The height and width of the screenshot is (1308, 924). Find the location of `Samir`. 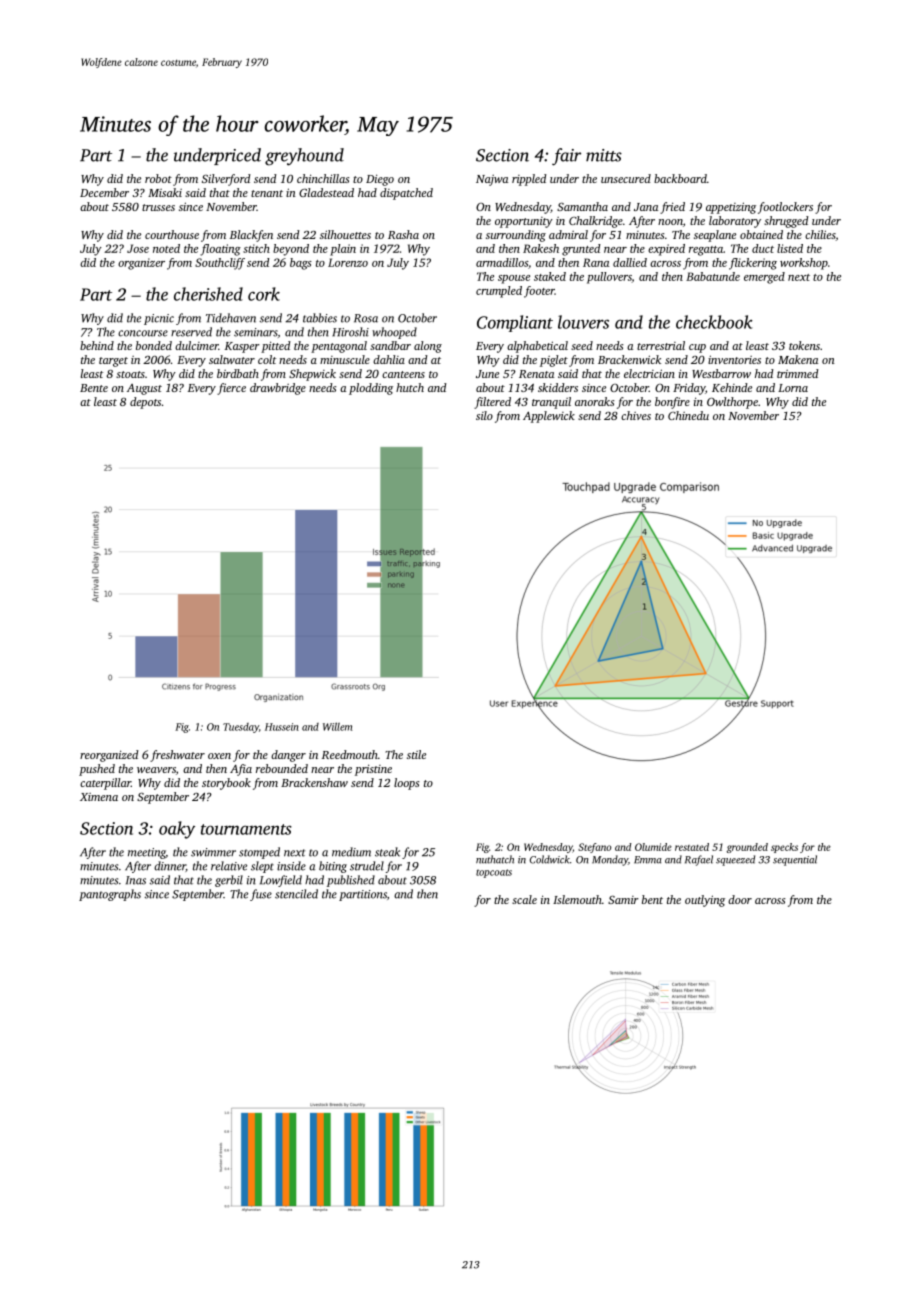

Samir is located at coordinates (623, 899).
